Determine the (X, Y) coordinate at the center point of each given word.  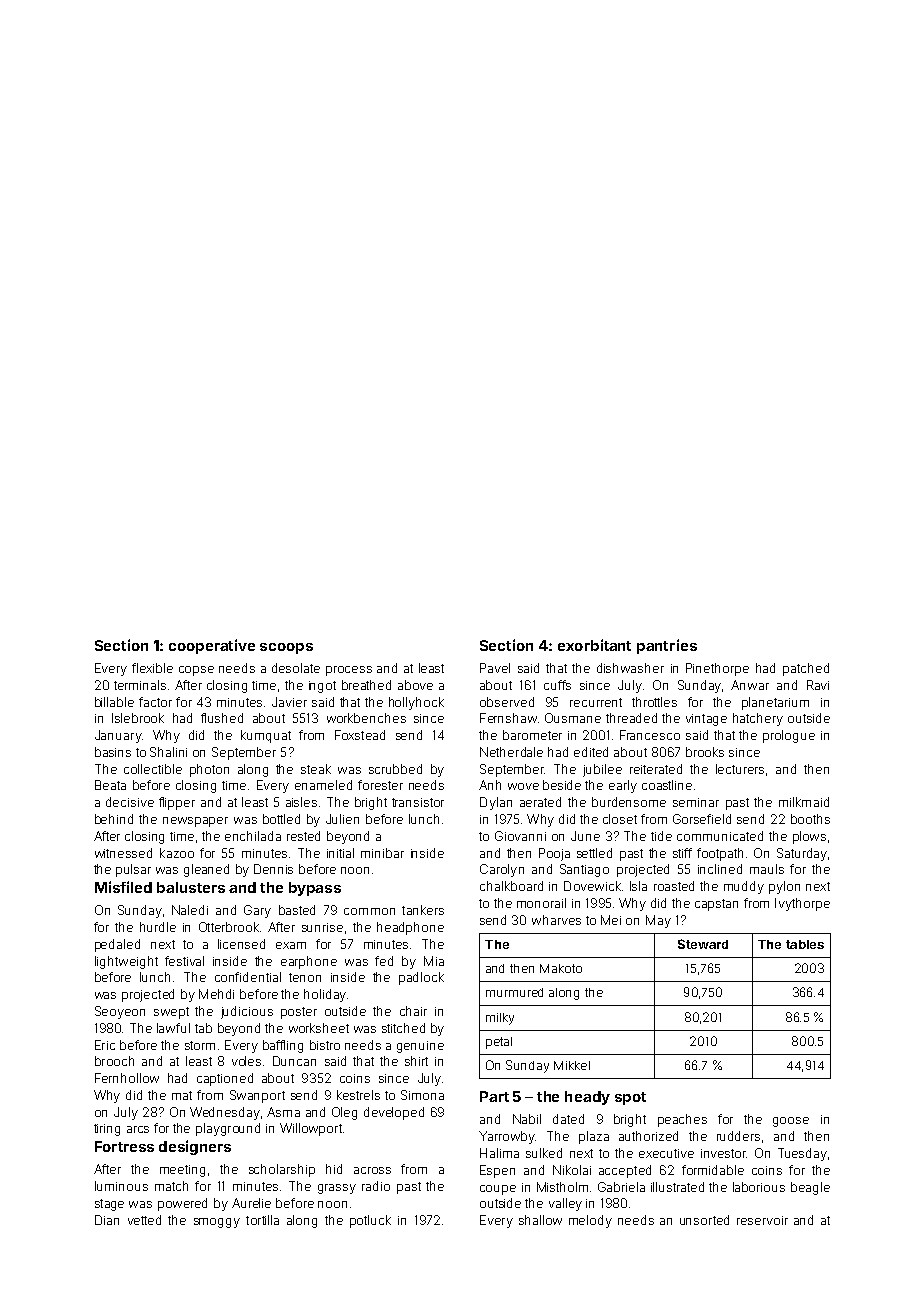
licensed (241, 944)
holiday (325, 995)
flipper (177, 803)
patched (806, 669)
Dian (107, 1220)
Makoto (561, 968)
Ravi (818, 685)
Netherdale (511, 752)
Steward (703, 944)
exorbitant (594, 645)
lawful (173, 1028)
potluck (370, 1221)
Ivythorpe (802, 904)
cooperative (212, 646)
